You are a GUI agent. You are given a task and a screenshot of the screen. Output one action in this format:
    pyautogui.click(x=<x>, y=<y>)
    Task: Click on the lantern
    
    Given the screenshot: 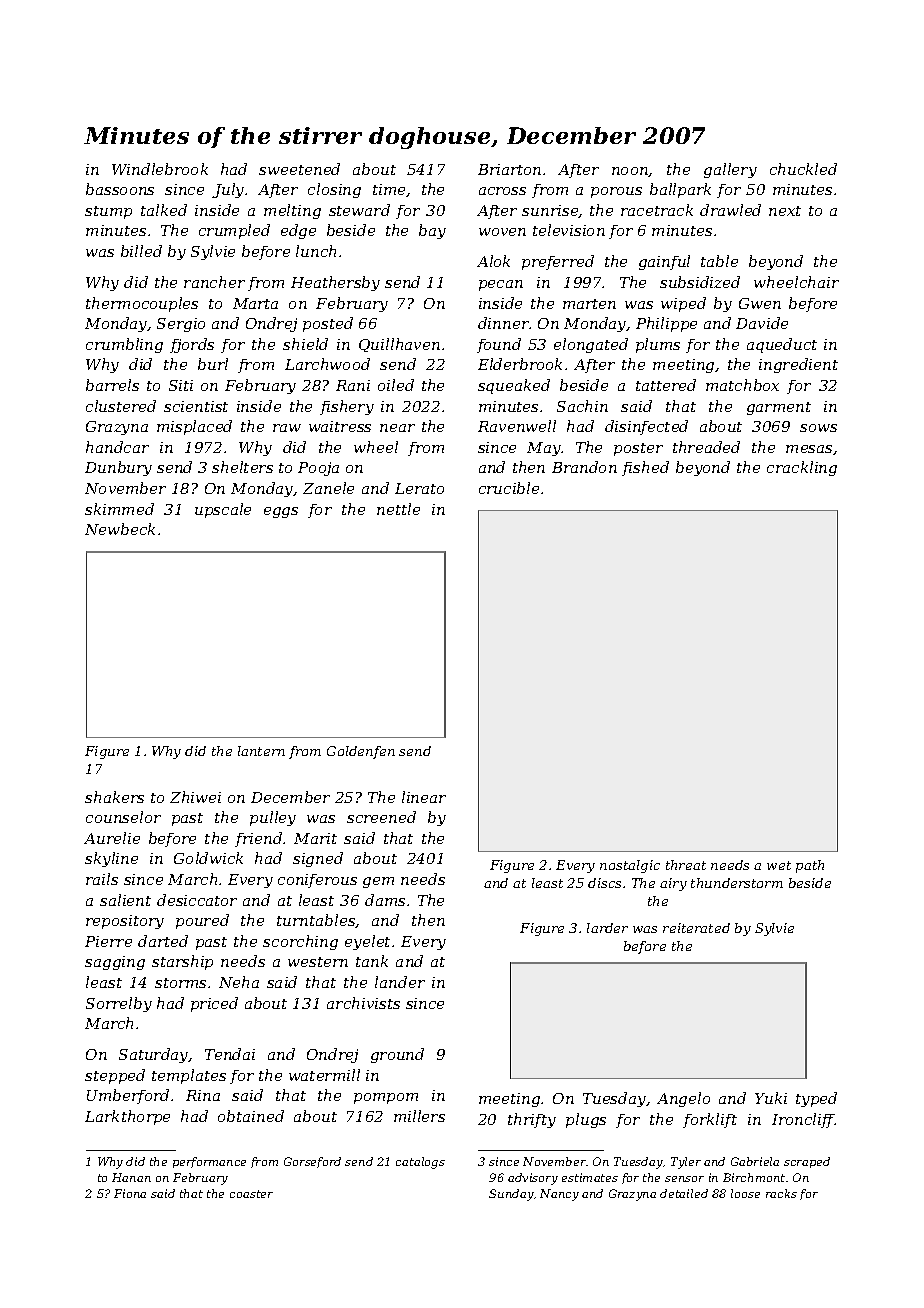 What is the action you would take?
    pyautogui.click(x=261, y=751)
